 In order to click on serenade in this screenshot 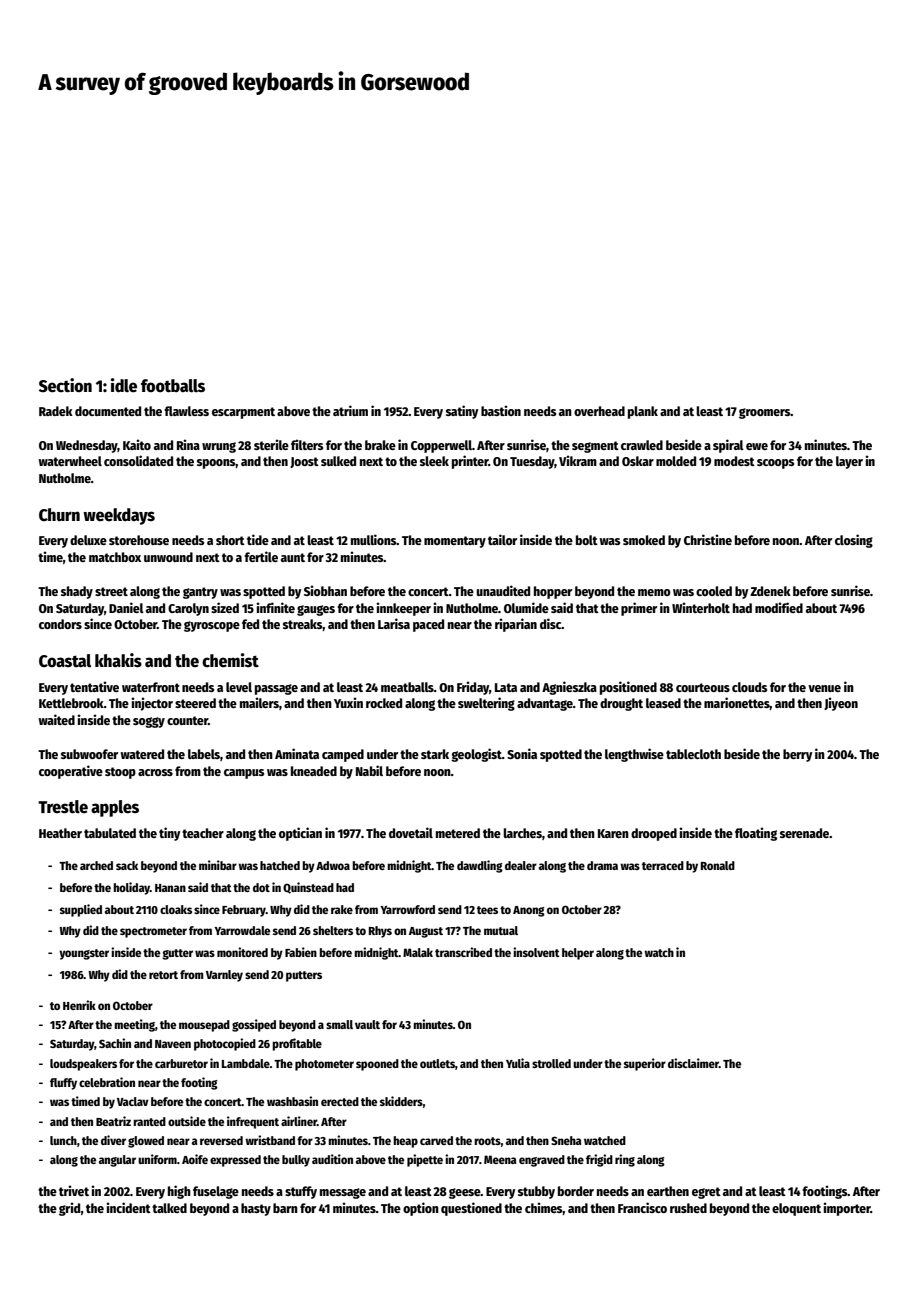, I will do `click(804, 833)`.
